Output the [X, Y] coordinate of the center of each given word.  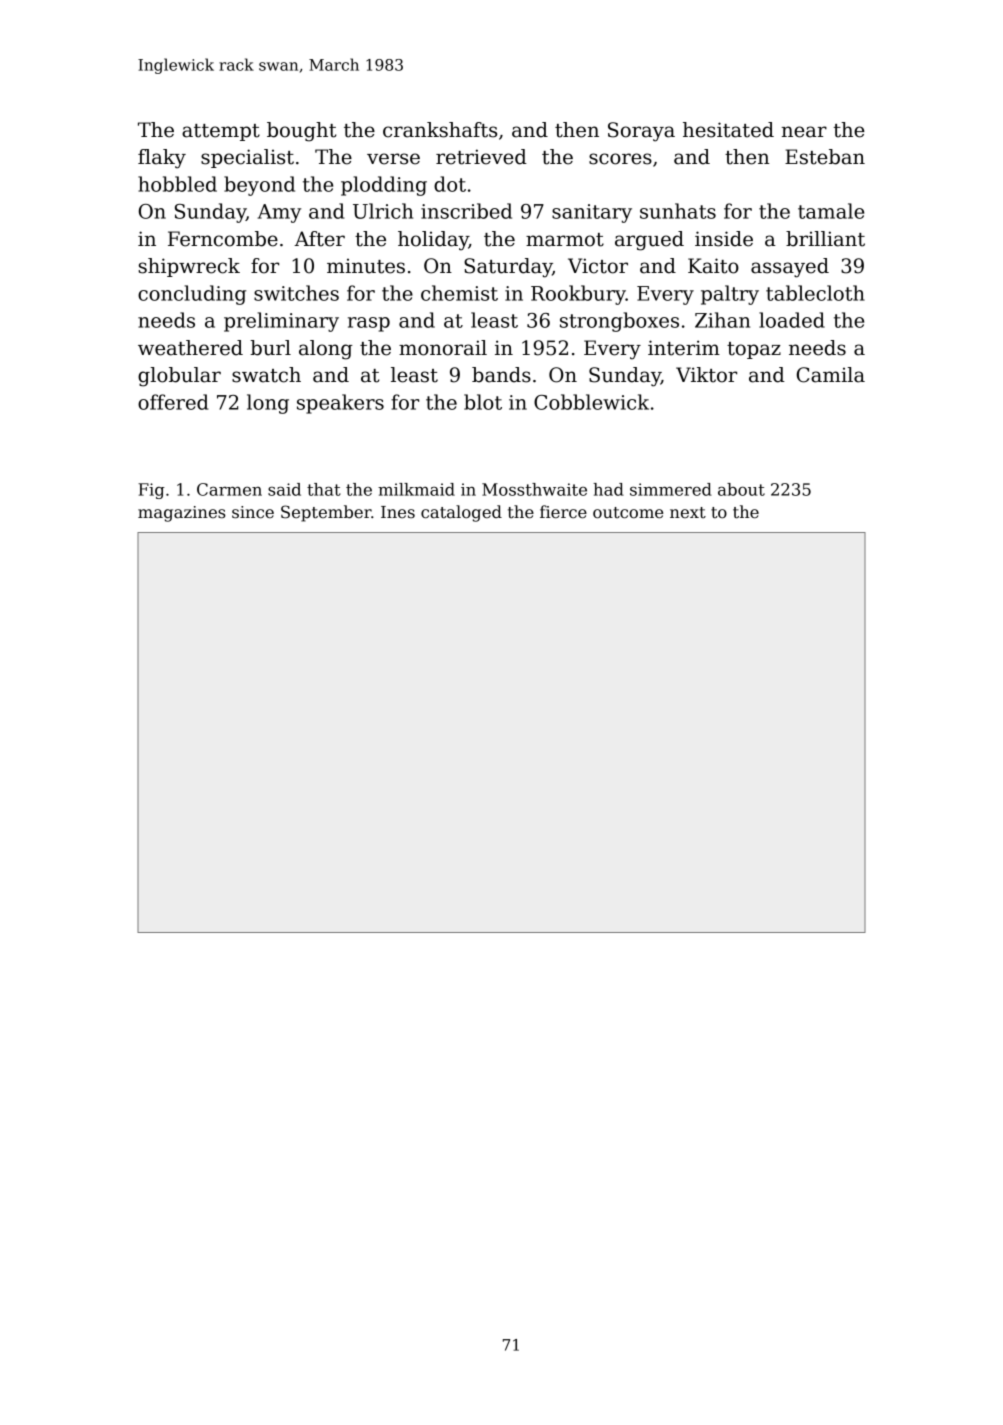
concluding [192, 295]
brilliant [825, 239]
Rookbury [578, 295]
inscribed [466, 211]
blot [483, 402]
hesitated [728, 130]
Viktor [706, 375]
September [326, 513]
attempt [221, 132]
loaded [792, 320]
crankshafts [440, 130]
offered [173, 402]
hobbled [177, 184]
